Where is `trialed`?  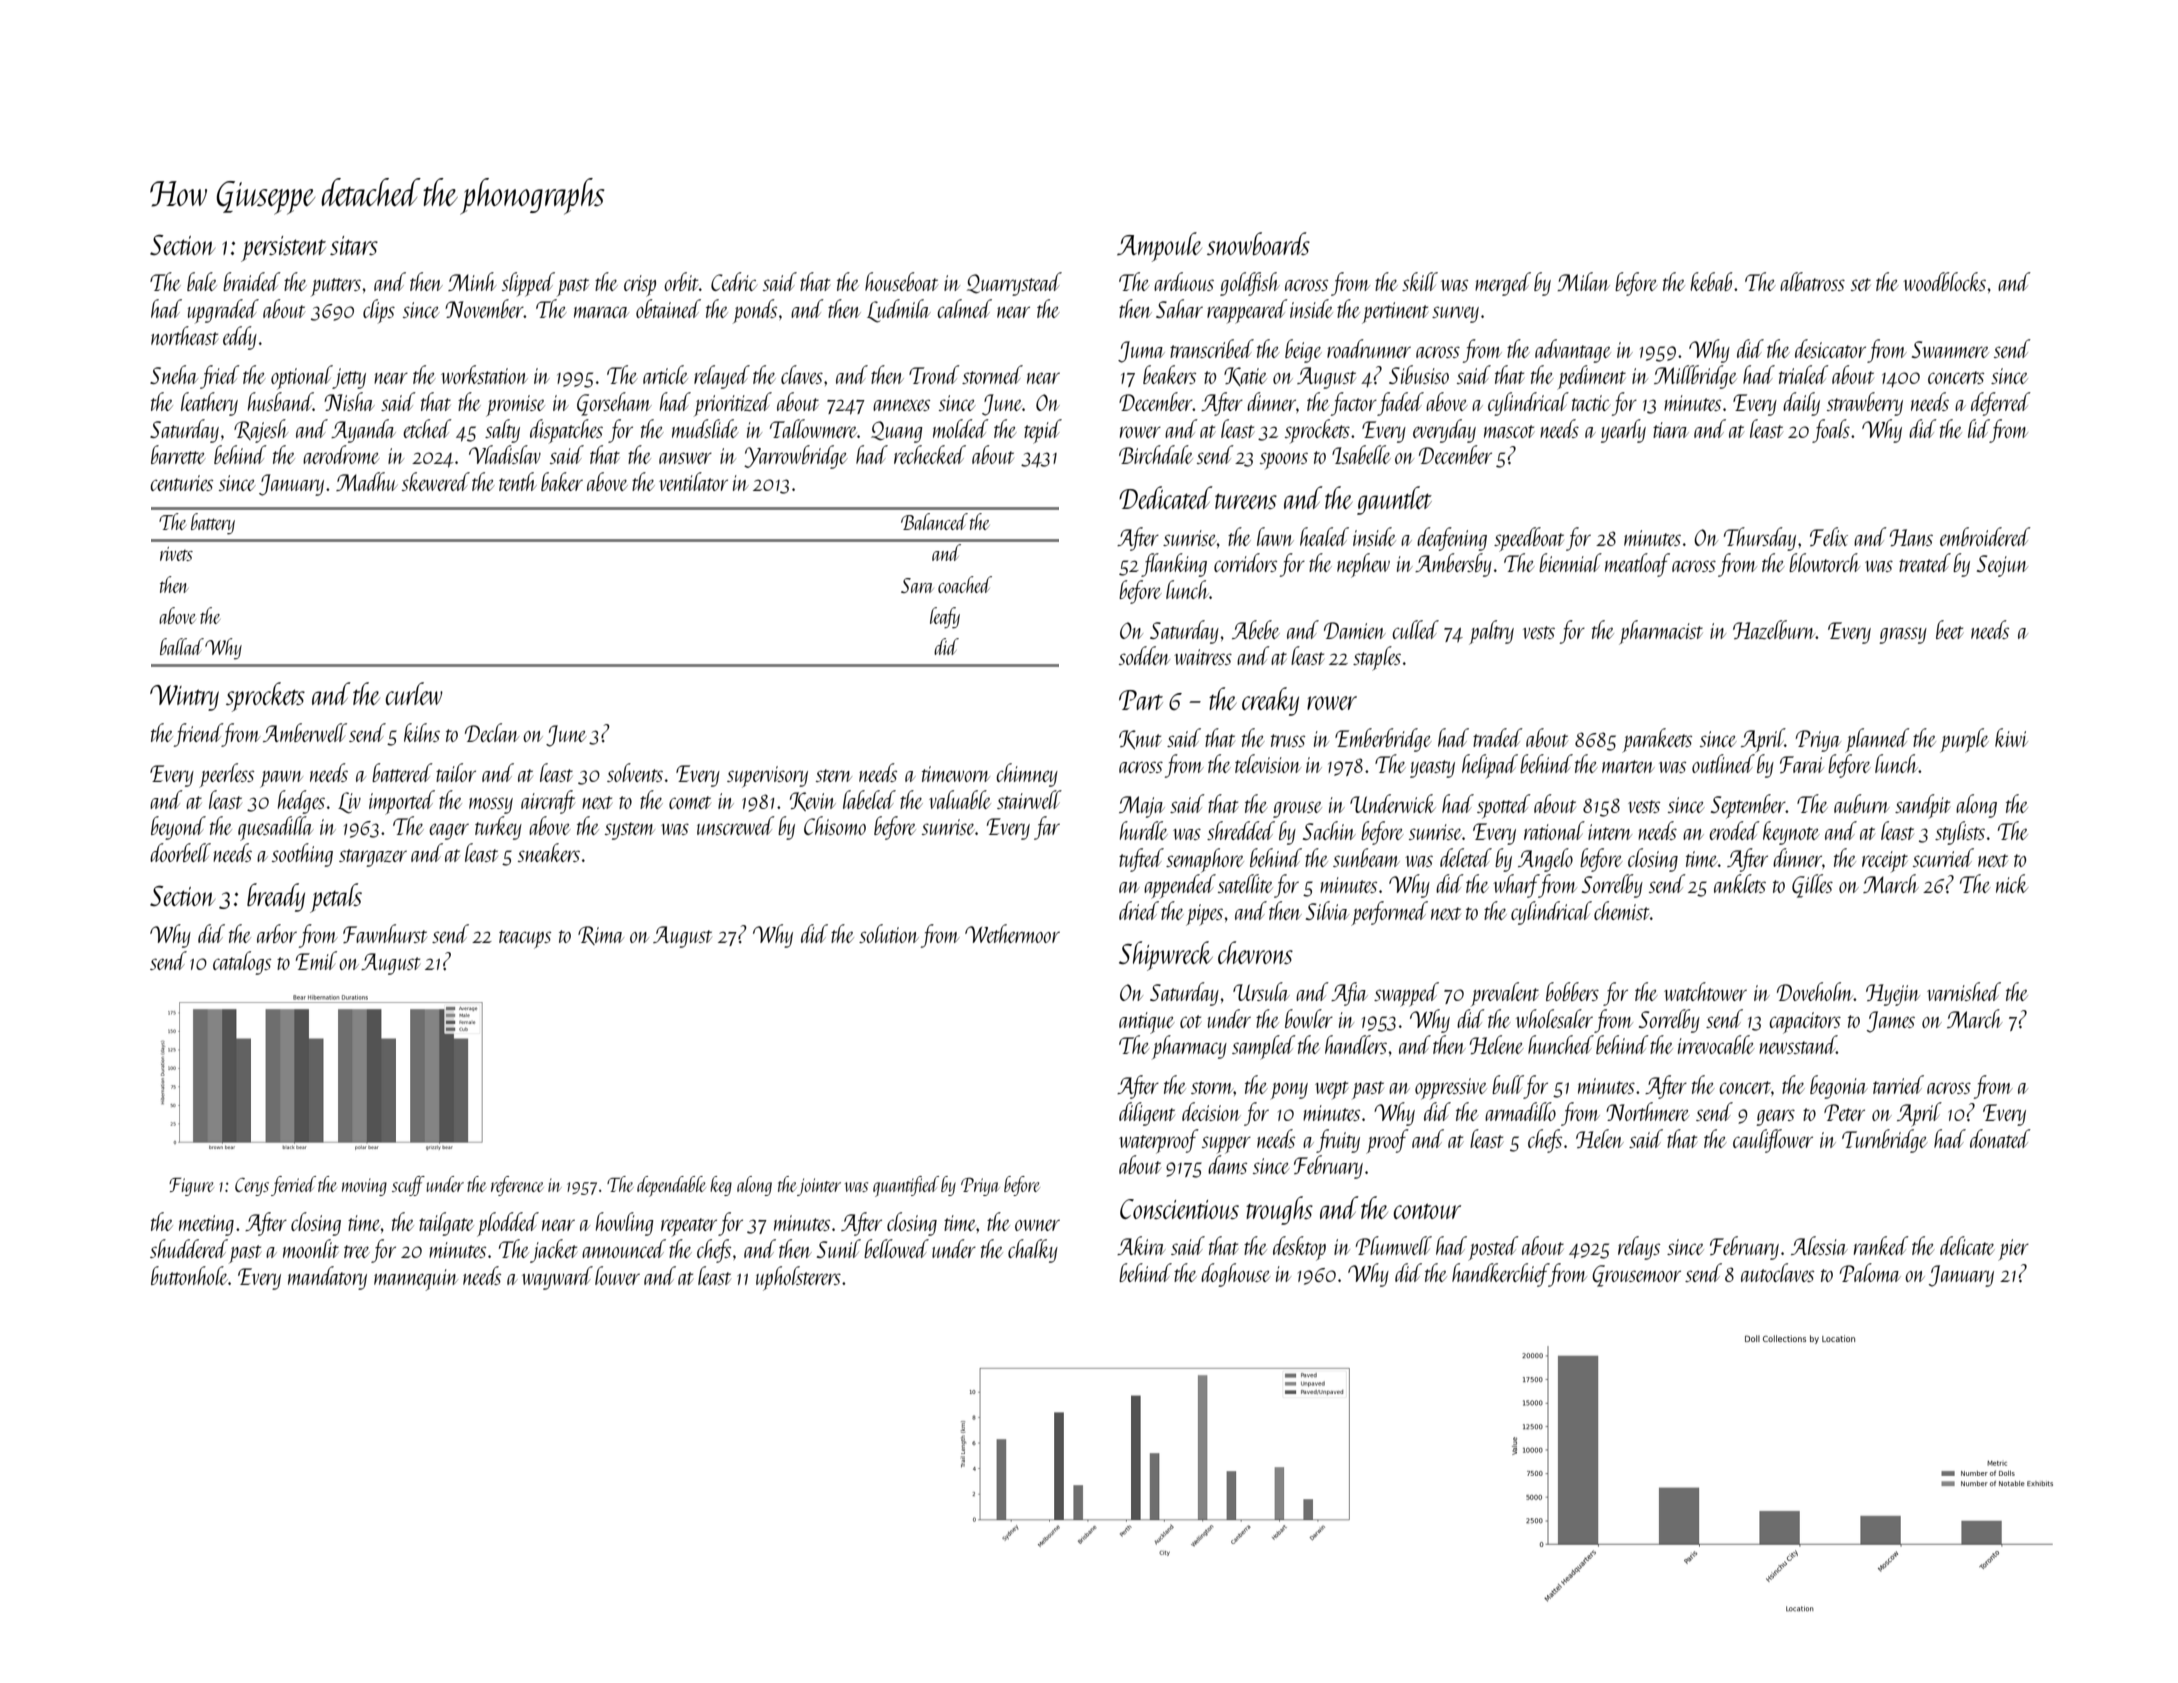 trialed is located at coordinates (1804, 374).
